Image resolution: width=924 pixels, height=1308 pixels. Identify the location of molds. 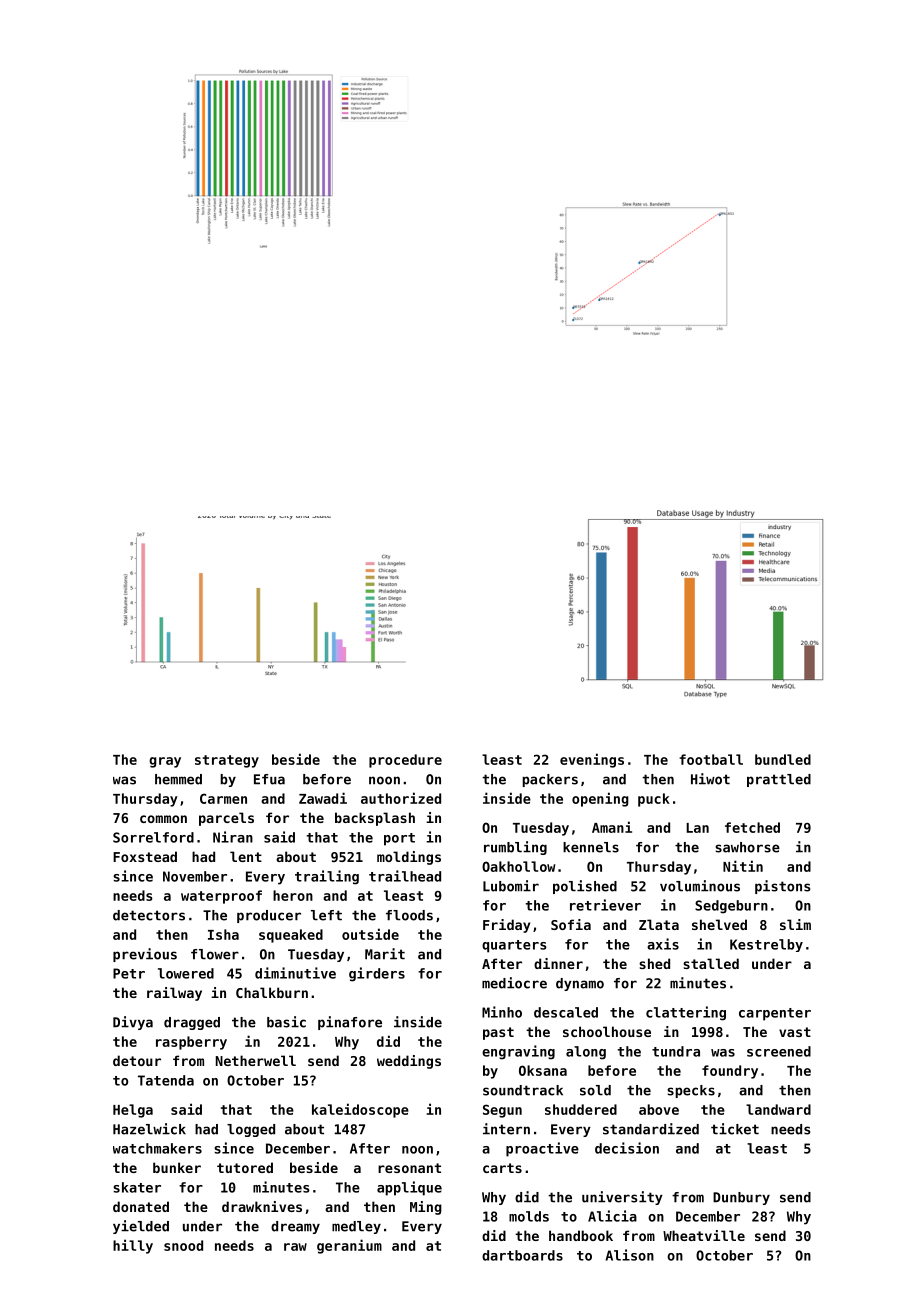
(529, 1216).
